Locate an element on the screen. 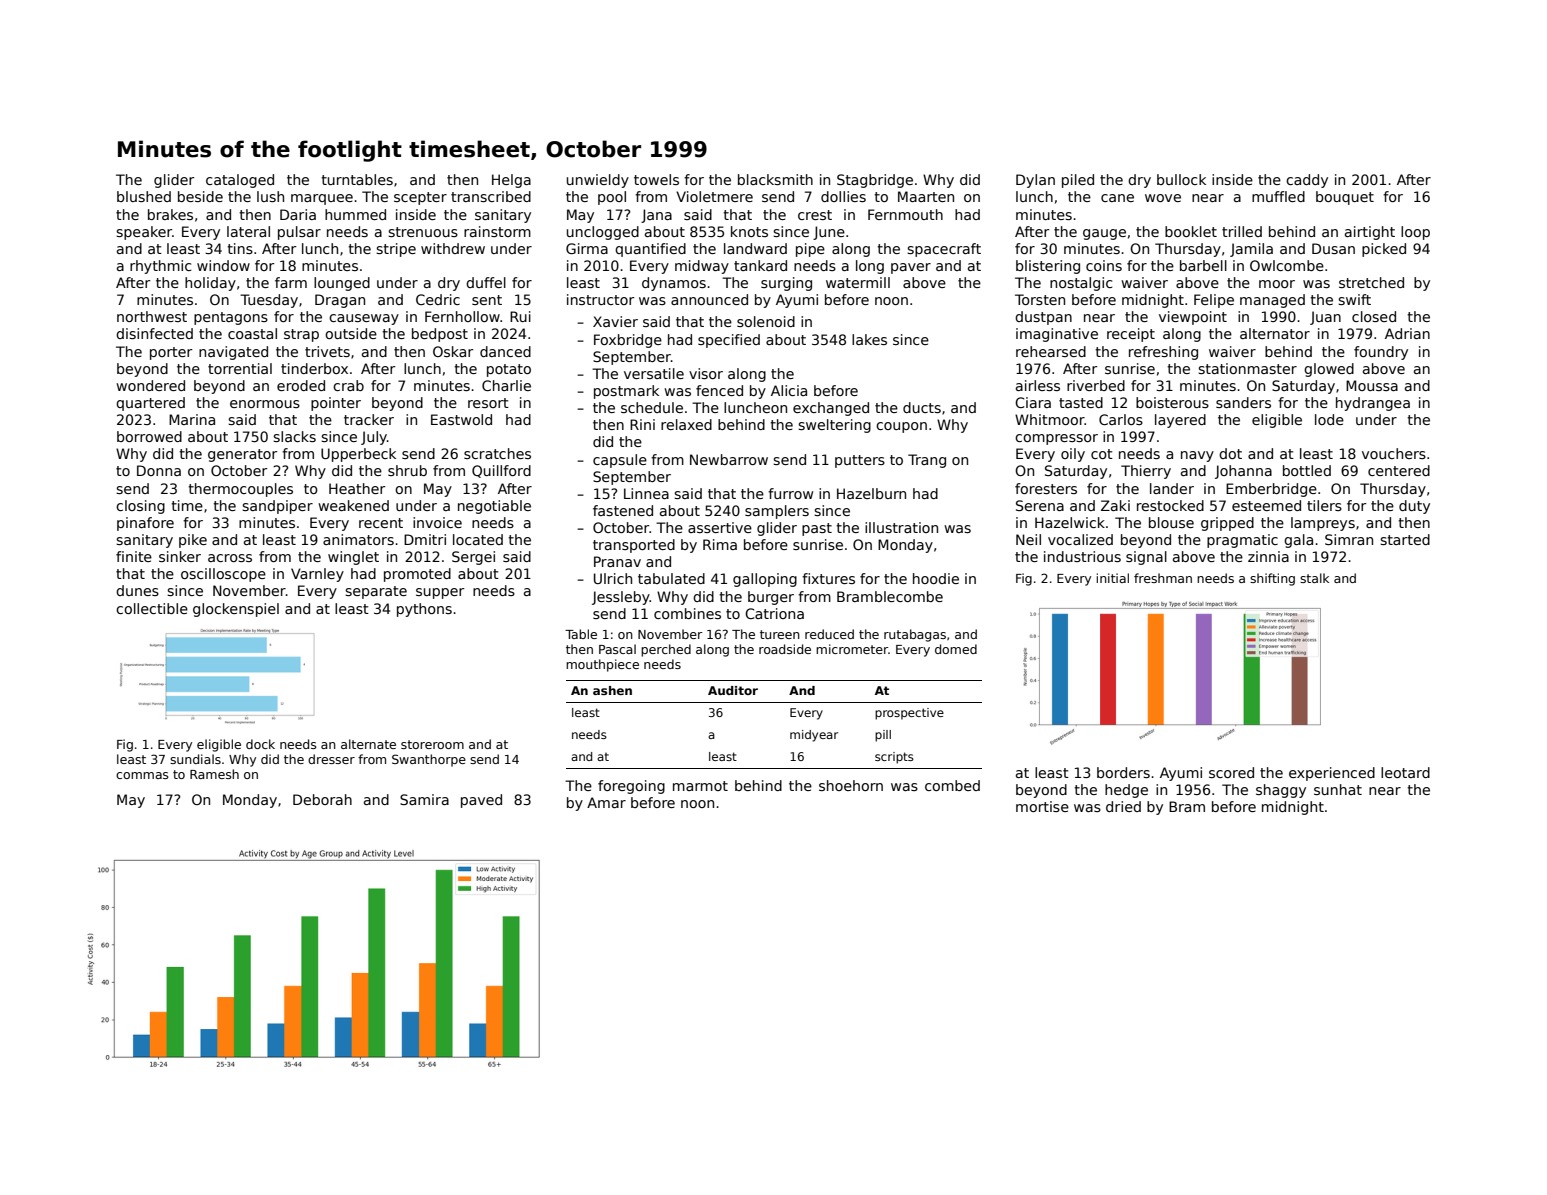 This screenshot has width=1547, height=1195. lounged is located at coordinates (342, 284).
